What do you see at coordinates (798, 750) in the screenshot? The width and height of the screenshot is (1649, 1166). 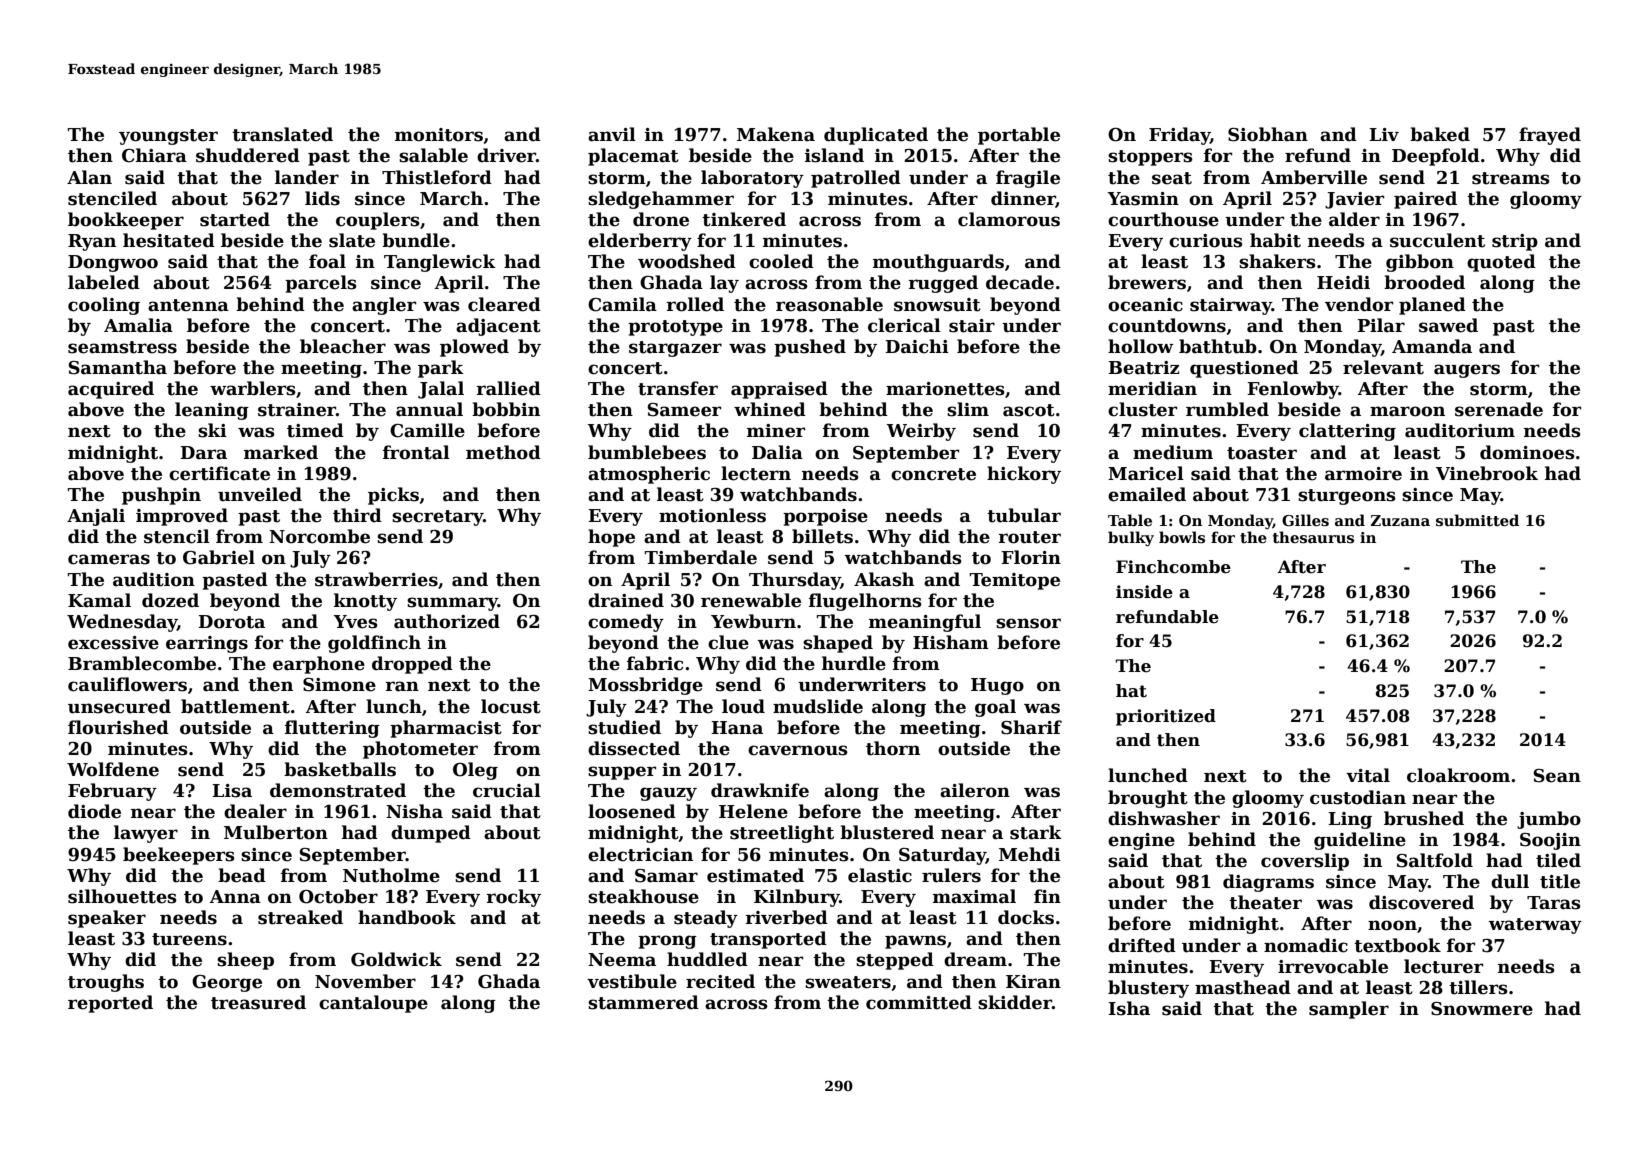 I see `cavernous` at bounding box center [798, 750].
